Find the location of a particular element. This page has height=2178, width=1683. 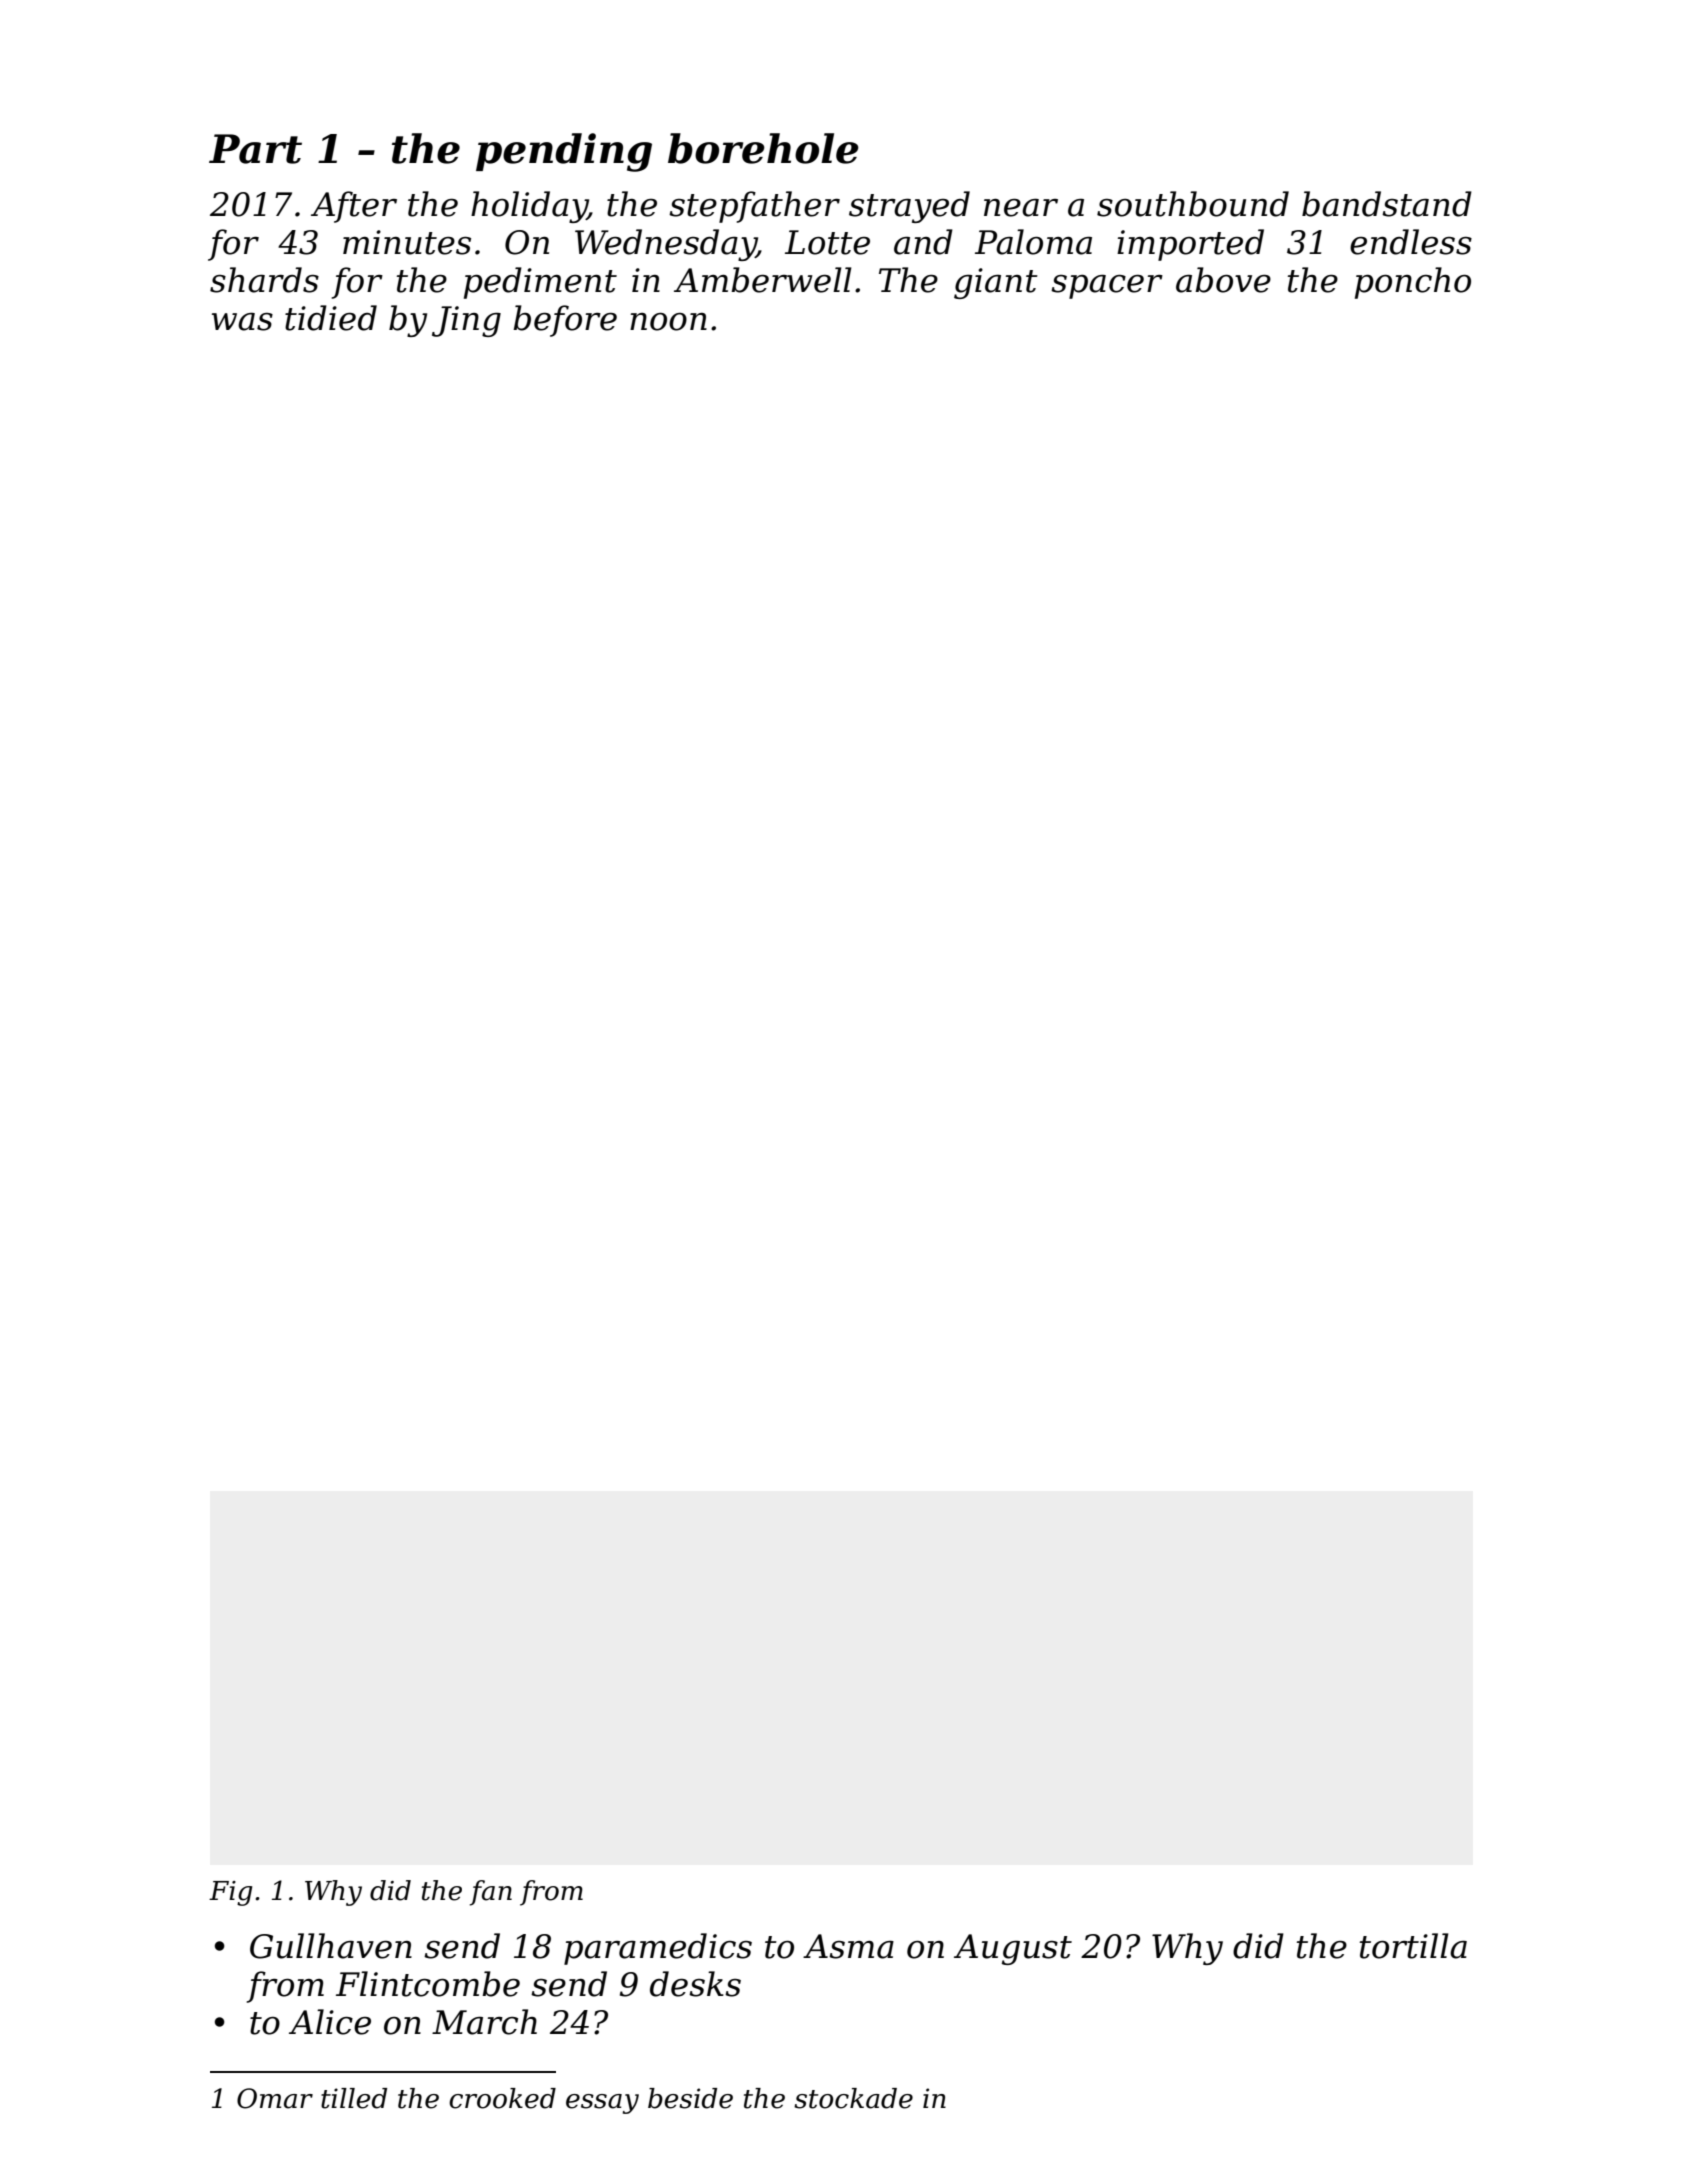

poncho is located at coordinates (1413, 283).
